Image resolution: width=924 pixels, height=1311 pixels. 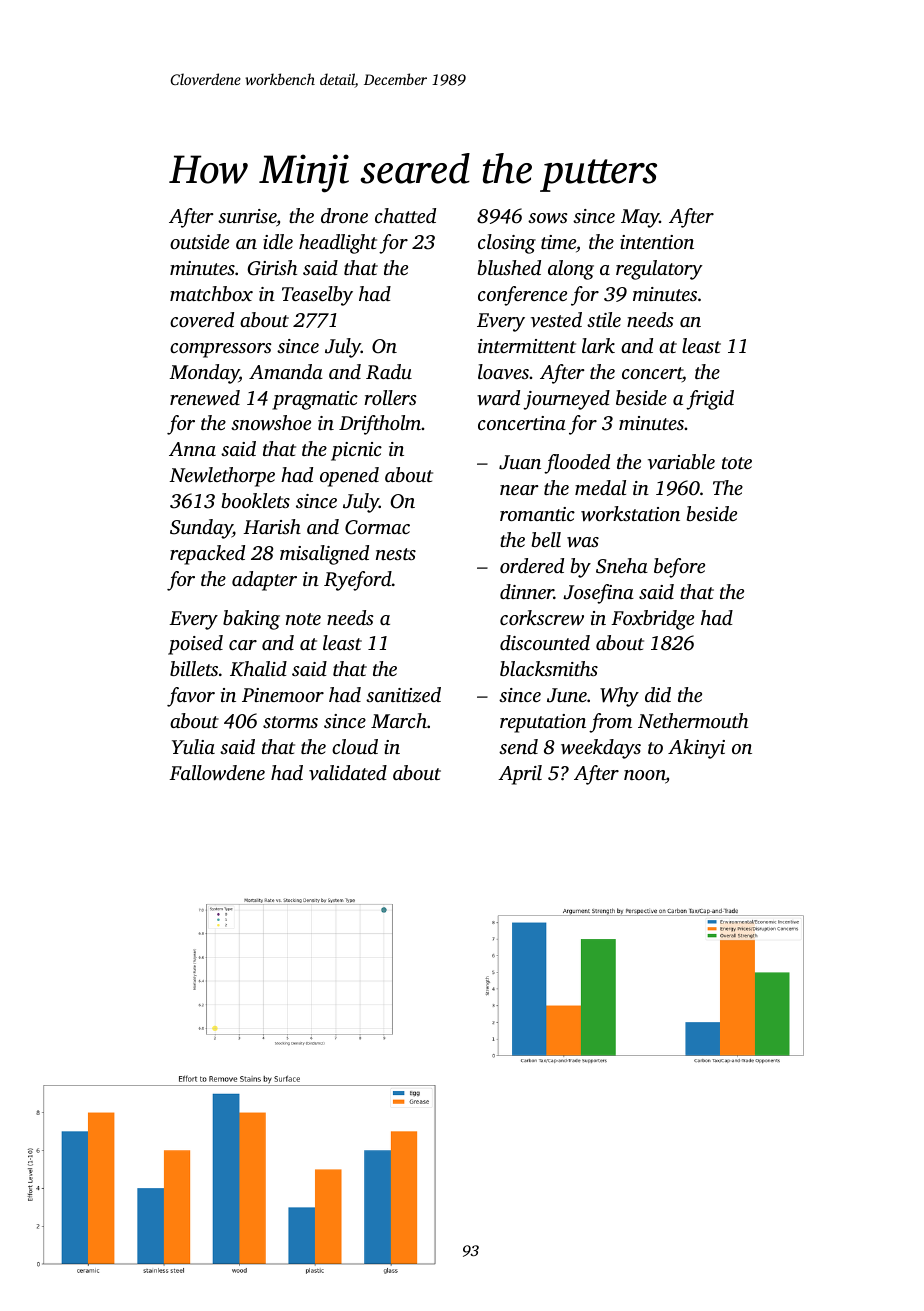 I want to click on before, so click(x=679, y=568).
